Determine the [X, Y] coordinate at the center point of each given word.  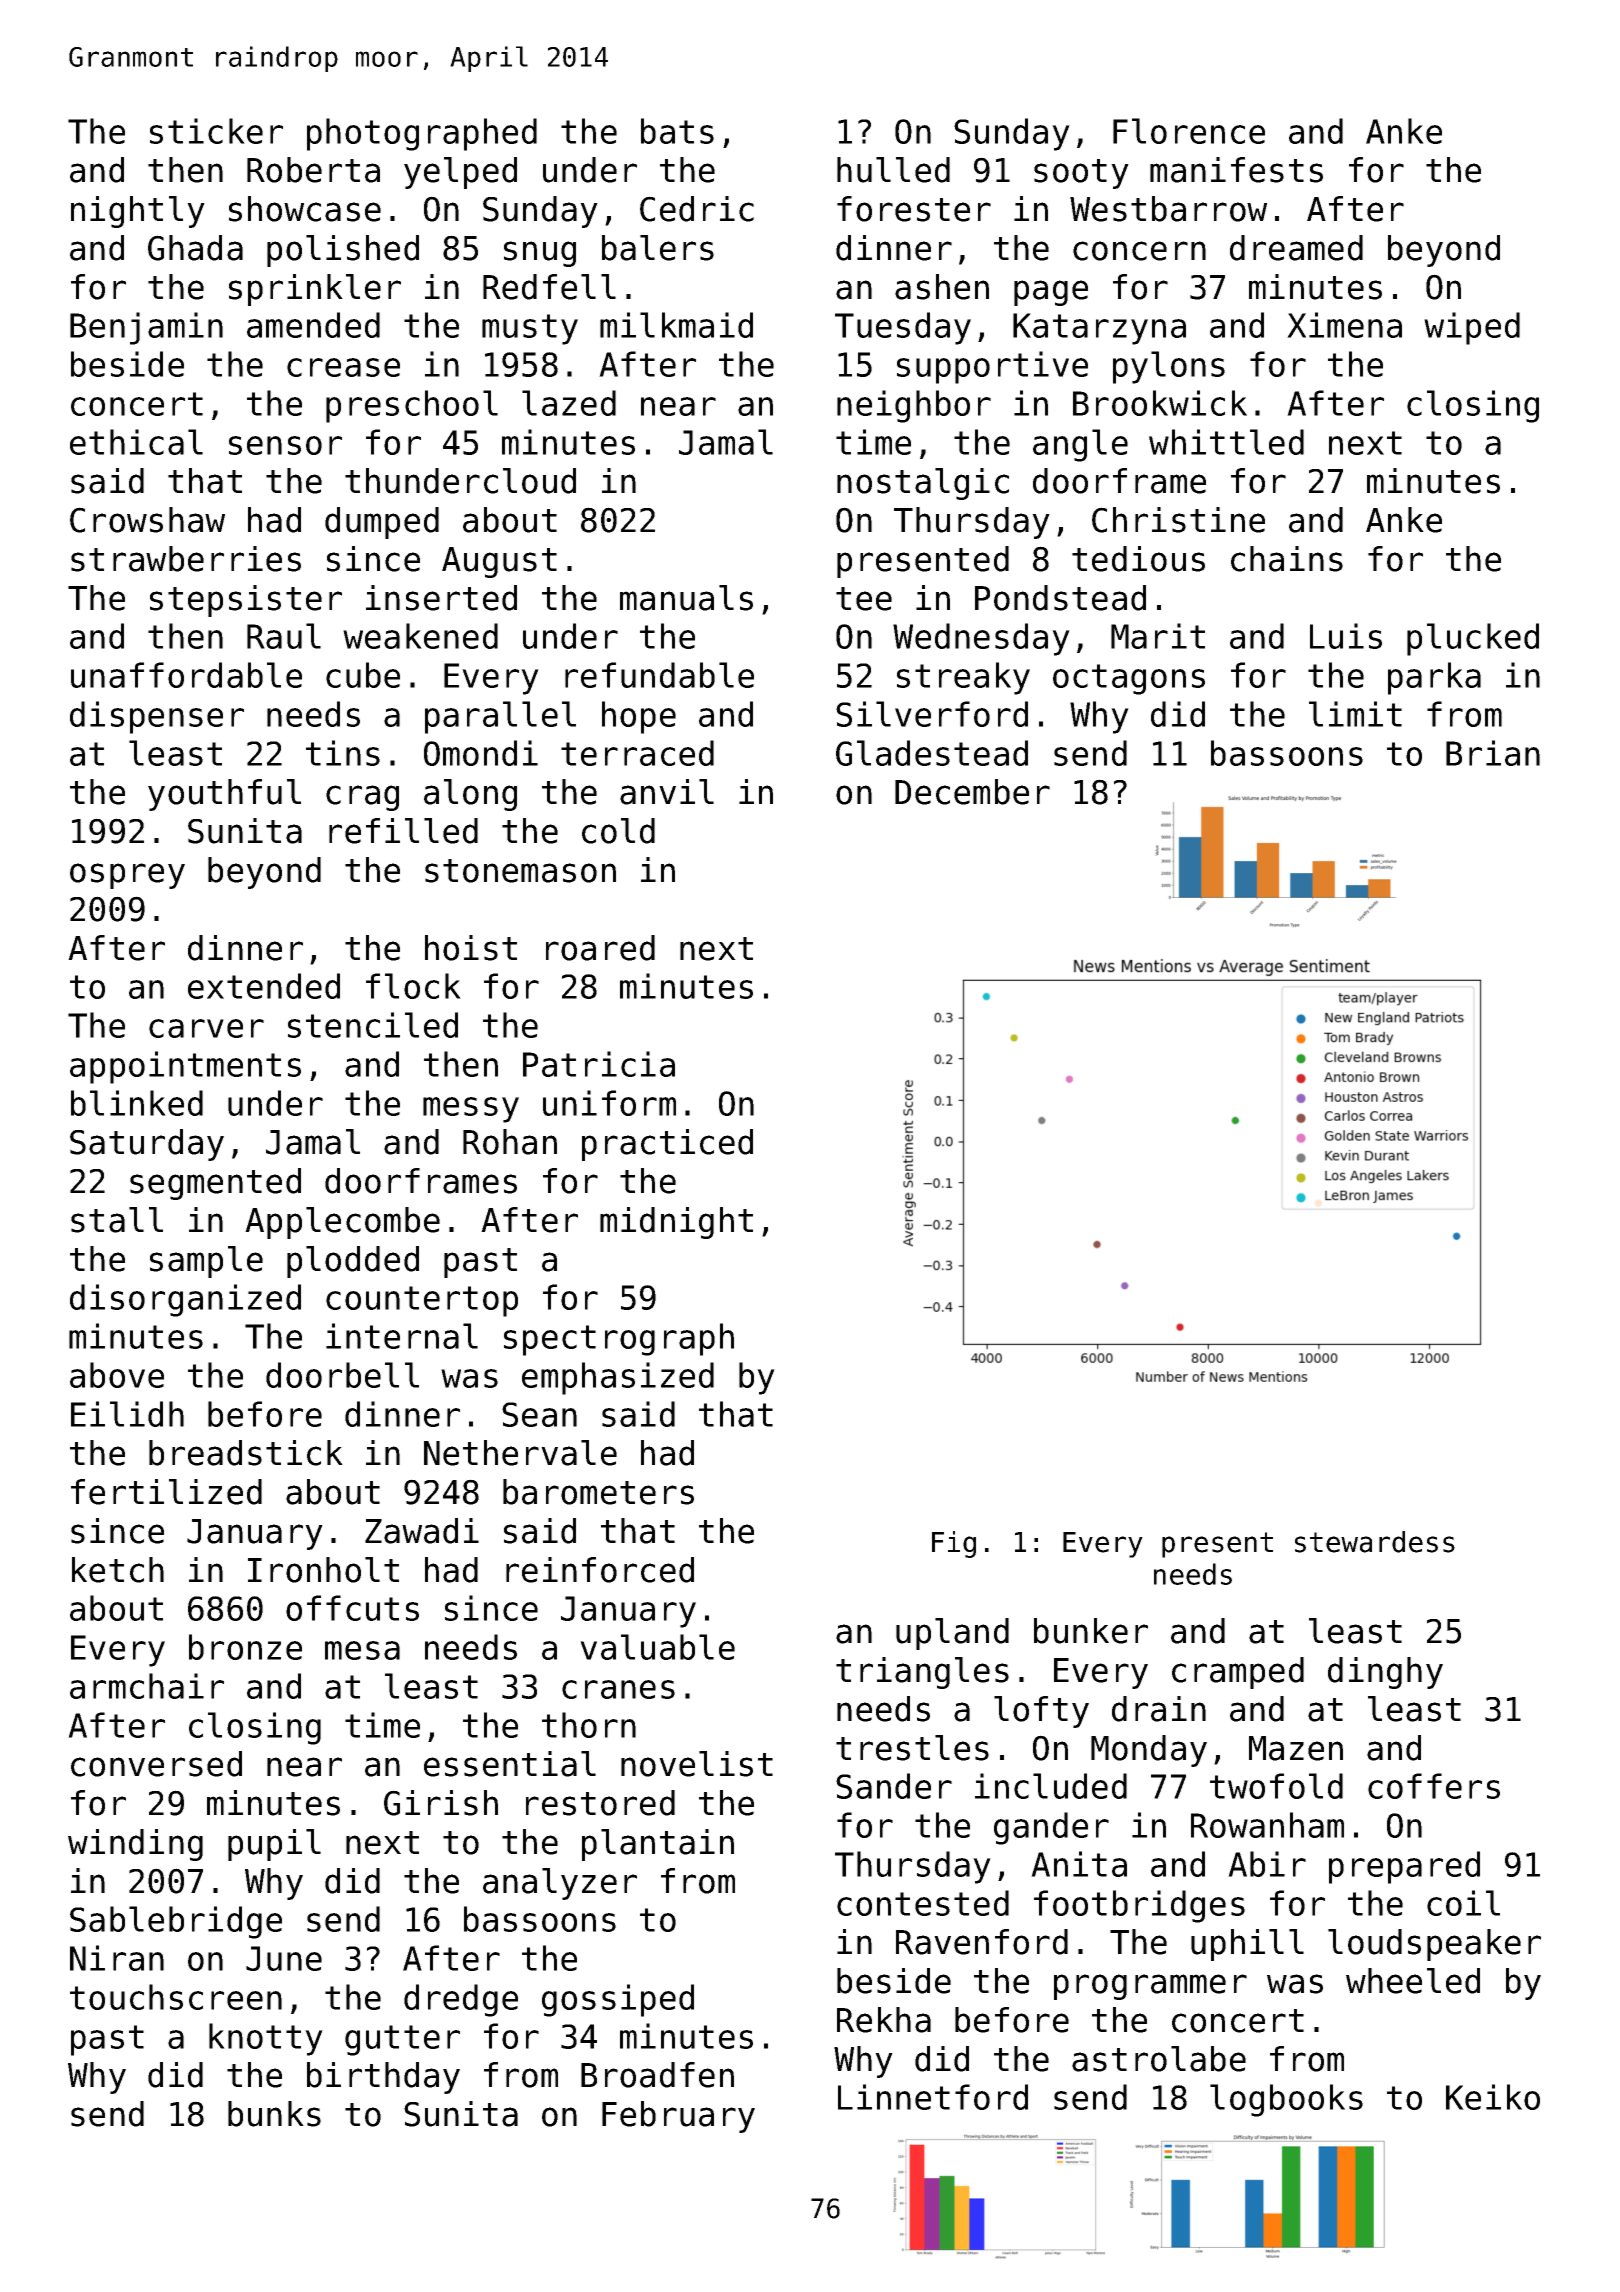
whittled [1226, 442]
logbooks [1286, 2100]
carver [206, 1028]
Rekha [884, 2020]
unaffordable [186, 675]
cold [618, 831]
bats [677, 131]
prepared [1404, 1867]
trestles [912, 1748]
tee [864, 599]
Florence [1189, 131]
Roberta [313, 170]
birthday [383, 2078]
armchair [147, 1686]
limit [1355, 714]
